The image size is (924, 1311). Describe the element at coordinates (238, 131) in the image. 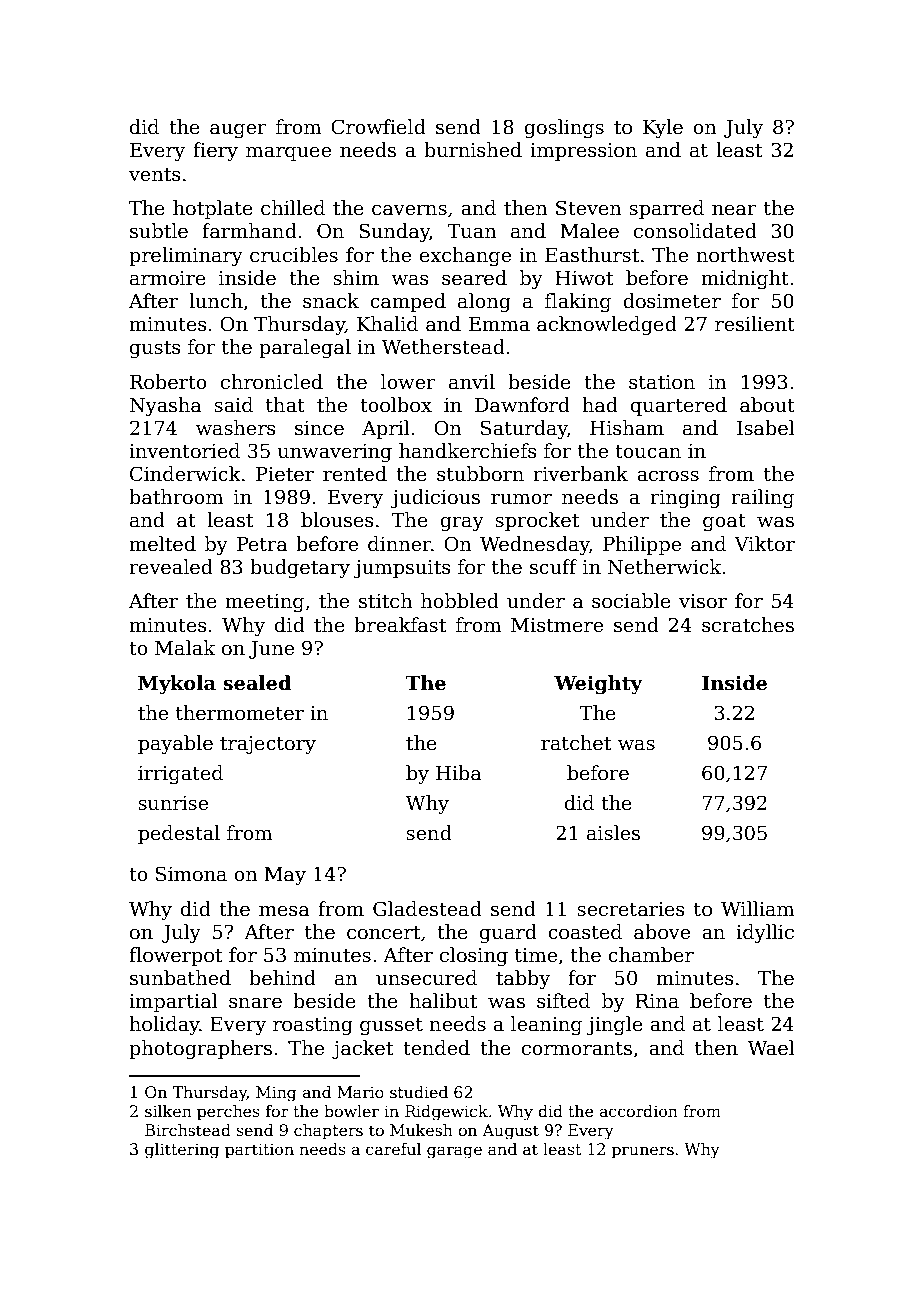

I see `auger` at that location.
